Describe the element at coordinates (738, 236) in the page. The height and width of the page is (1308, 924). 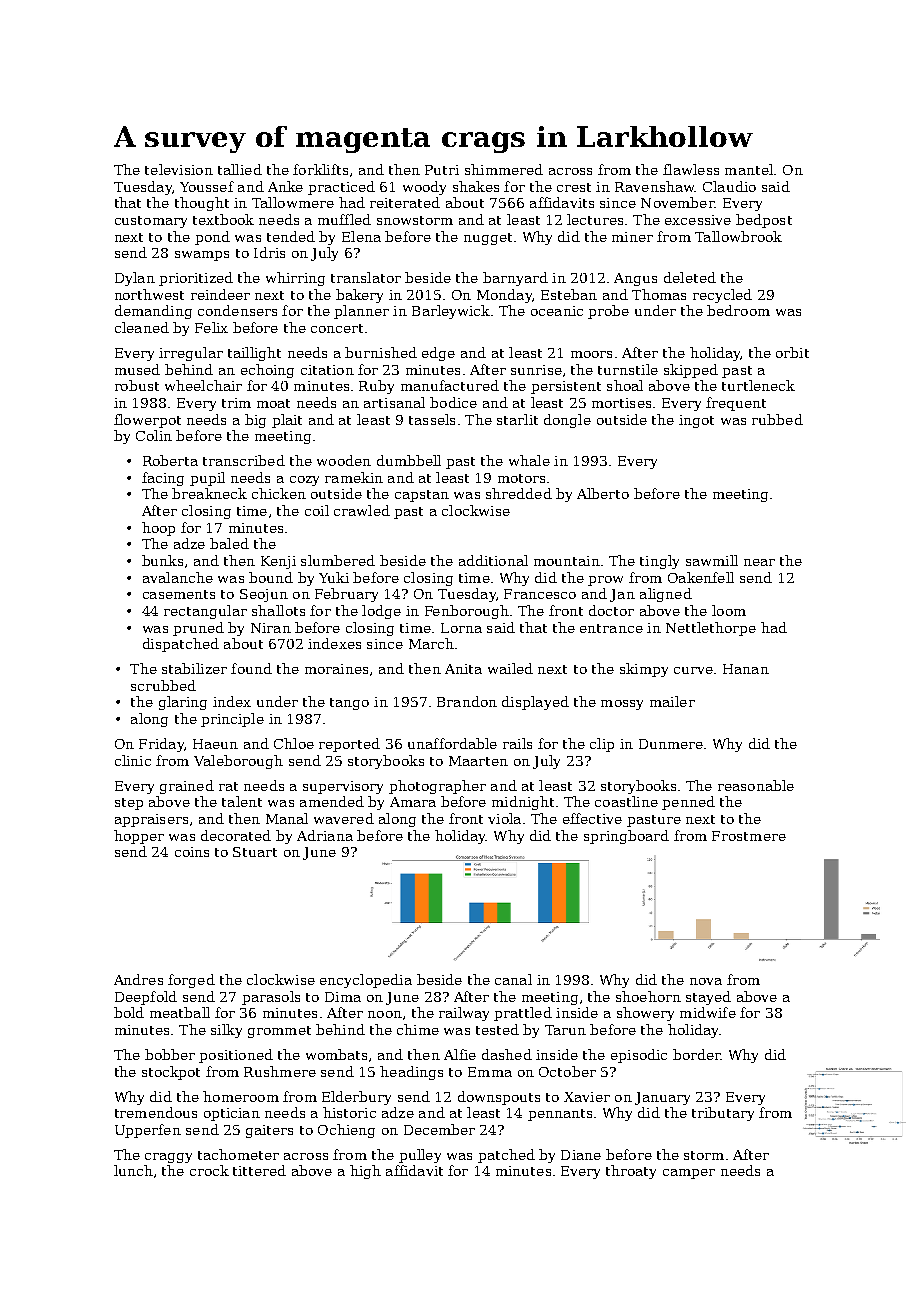
I see `Tallowbrook` at that location.
